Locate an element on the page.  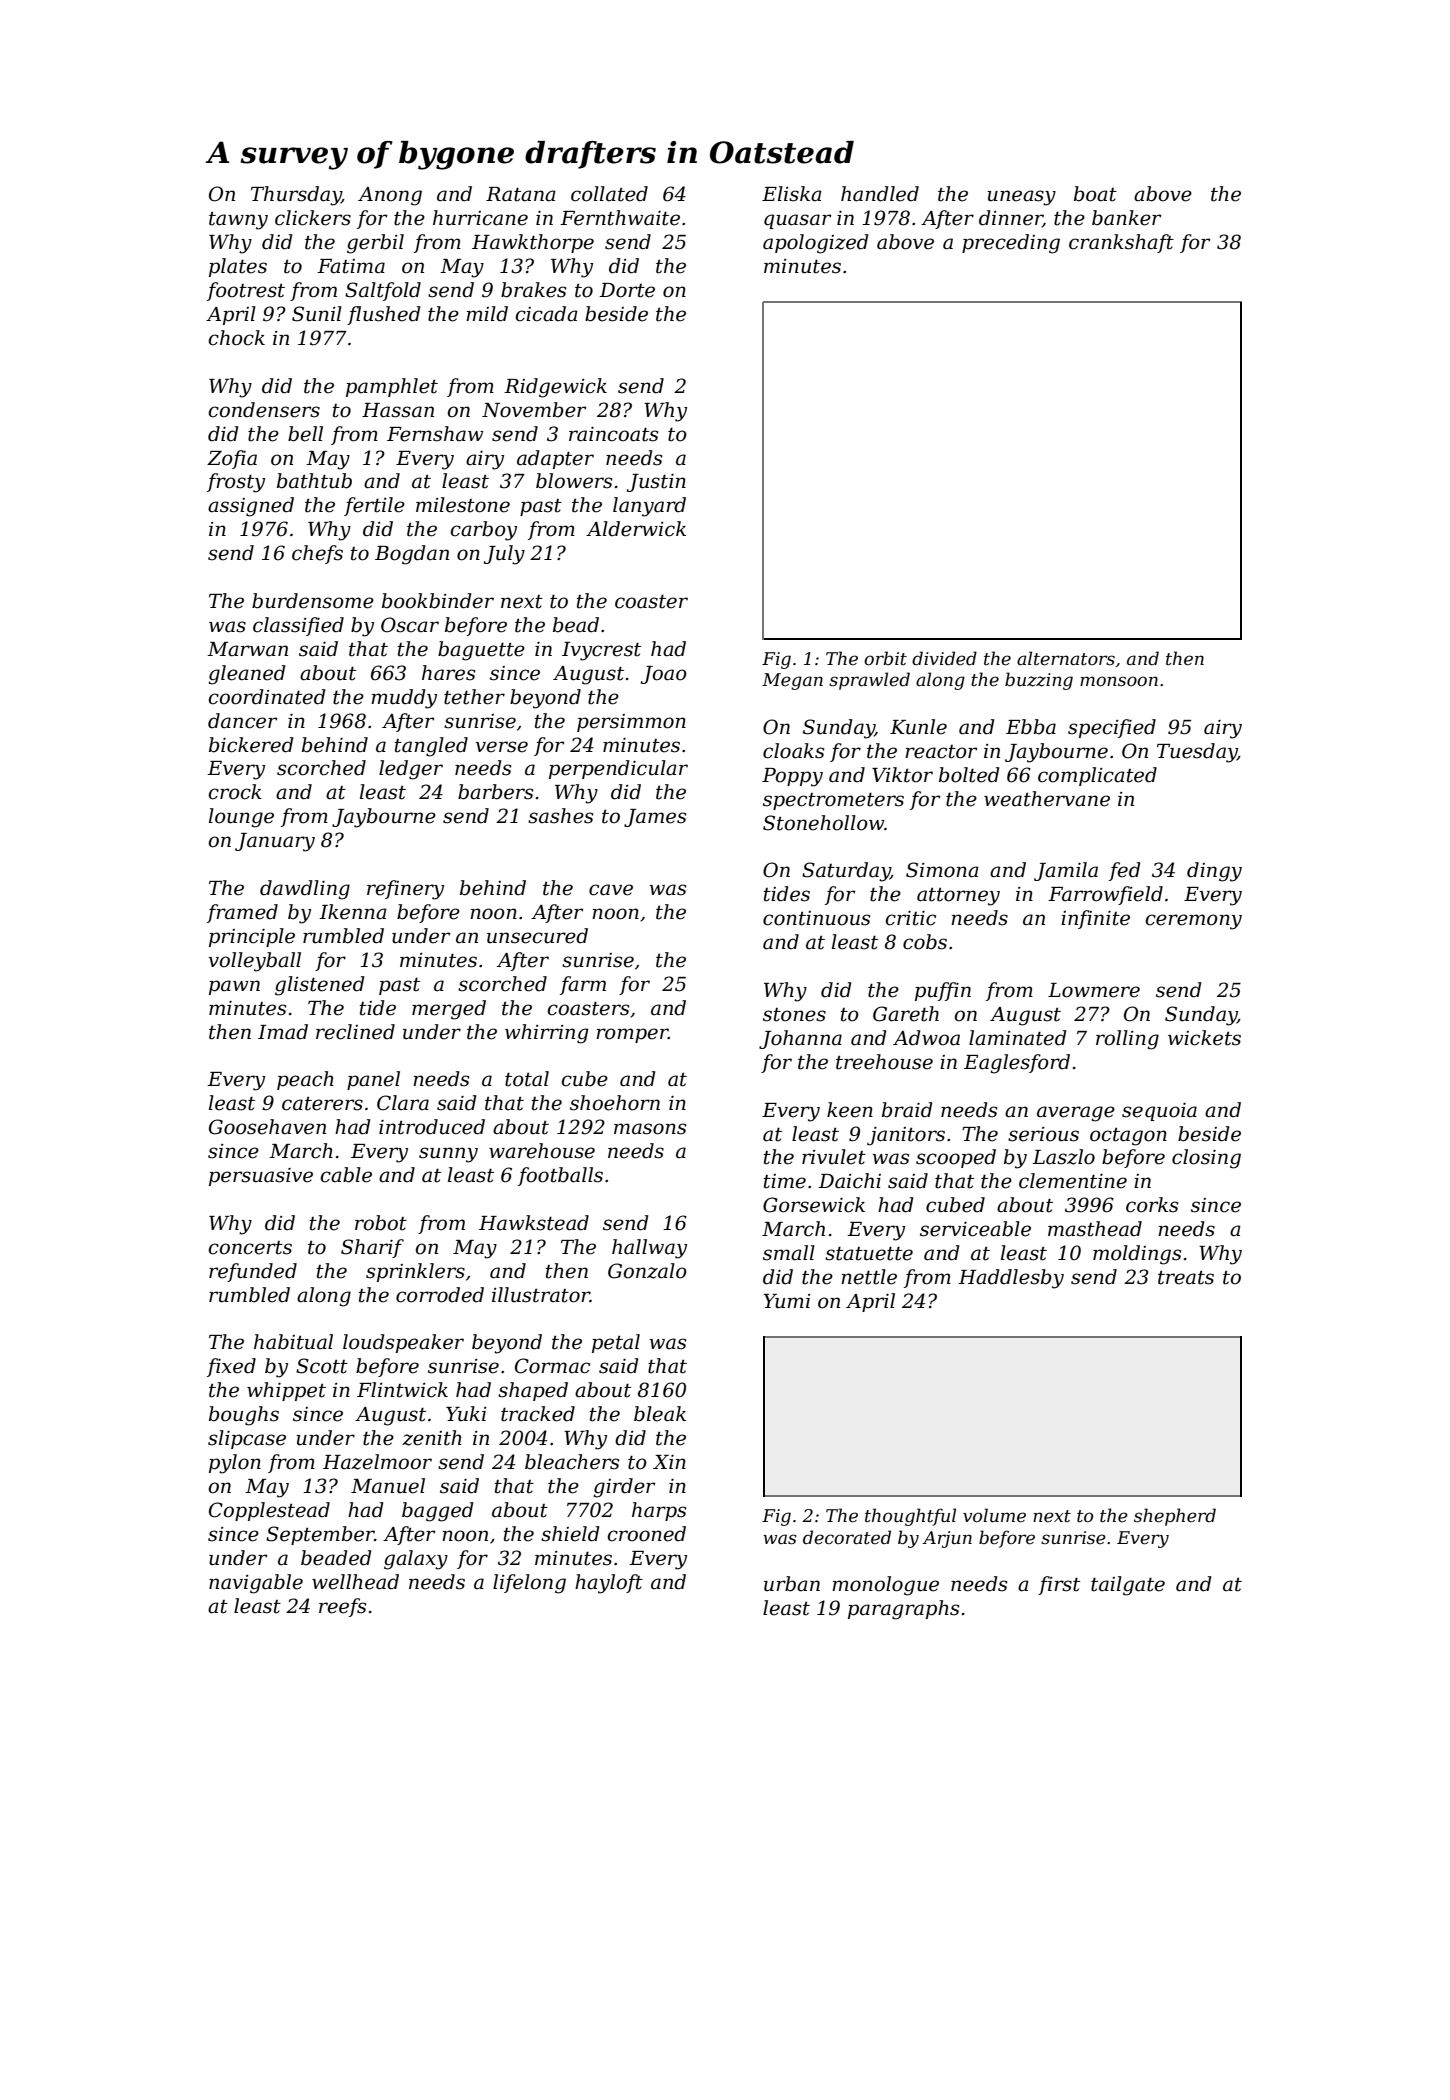
treats is located at coordinates (1186, 1278).
